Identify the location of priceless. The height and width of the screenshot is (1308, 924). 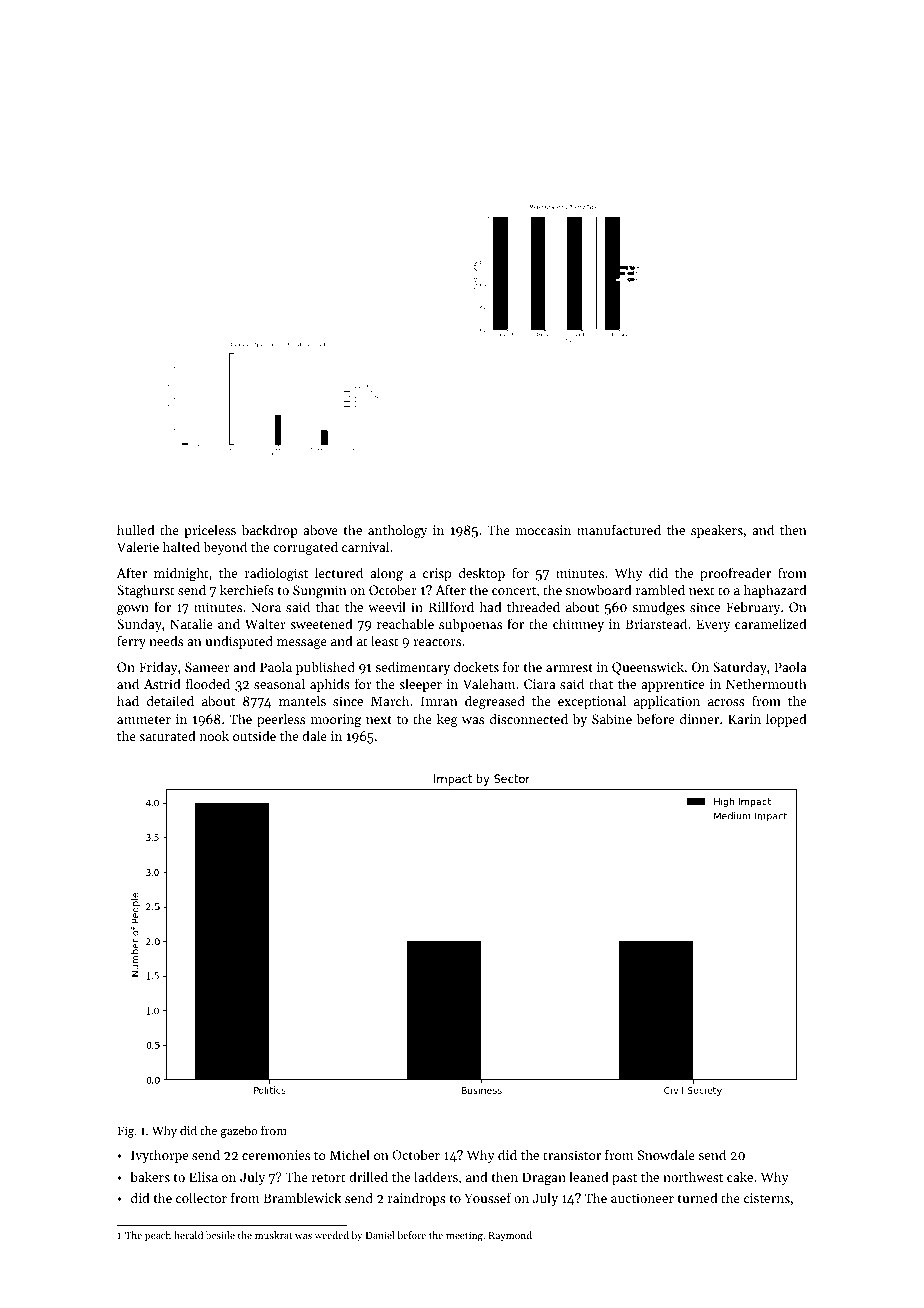
(210, 531).
